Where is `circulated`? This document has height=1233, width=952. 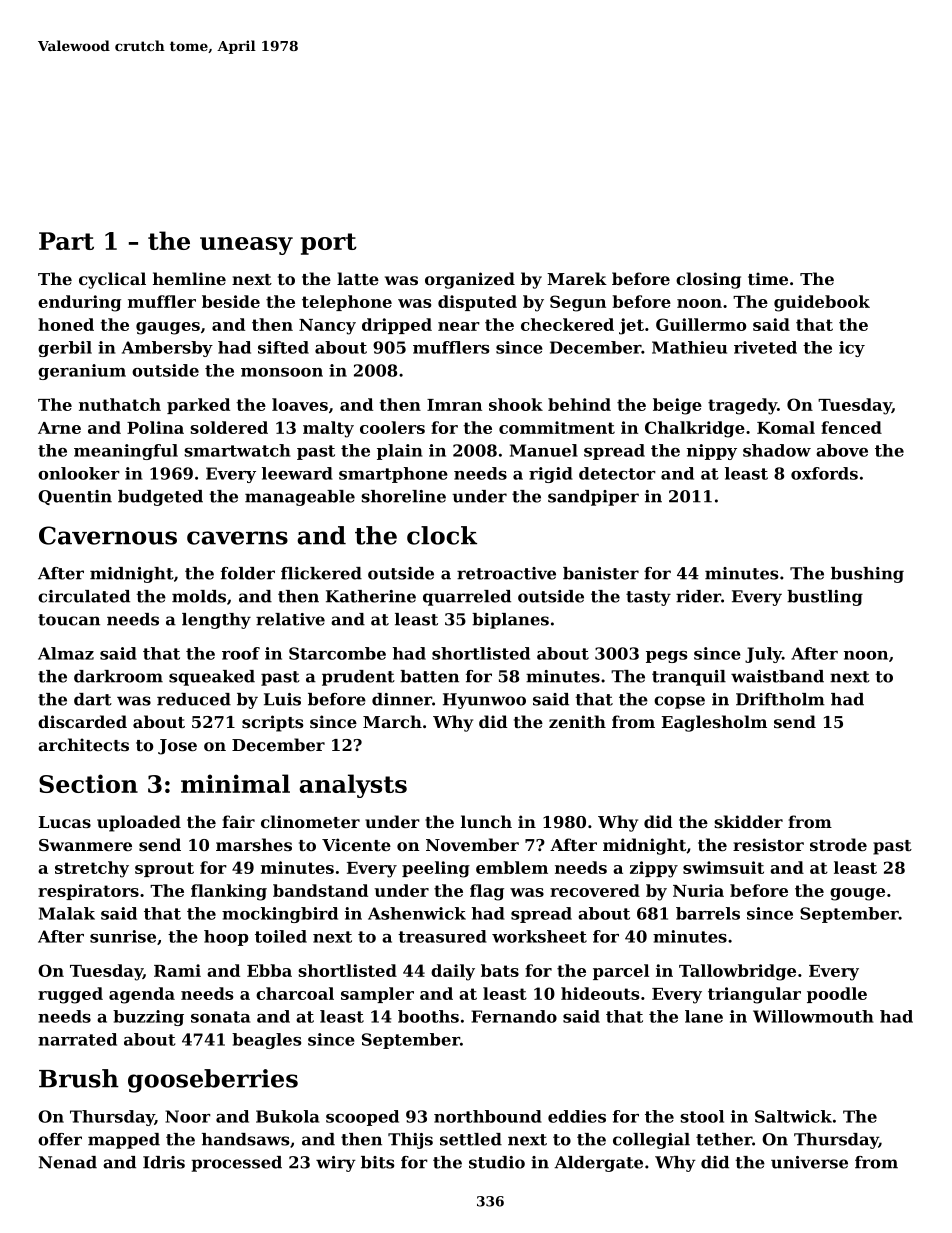 circulated is located at coordinates (84, 596).
